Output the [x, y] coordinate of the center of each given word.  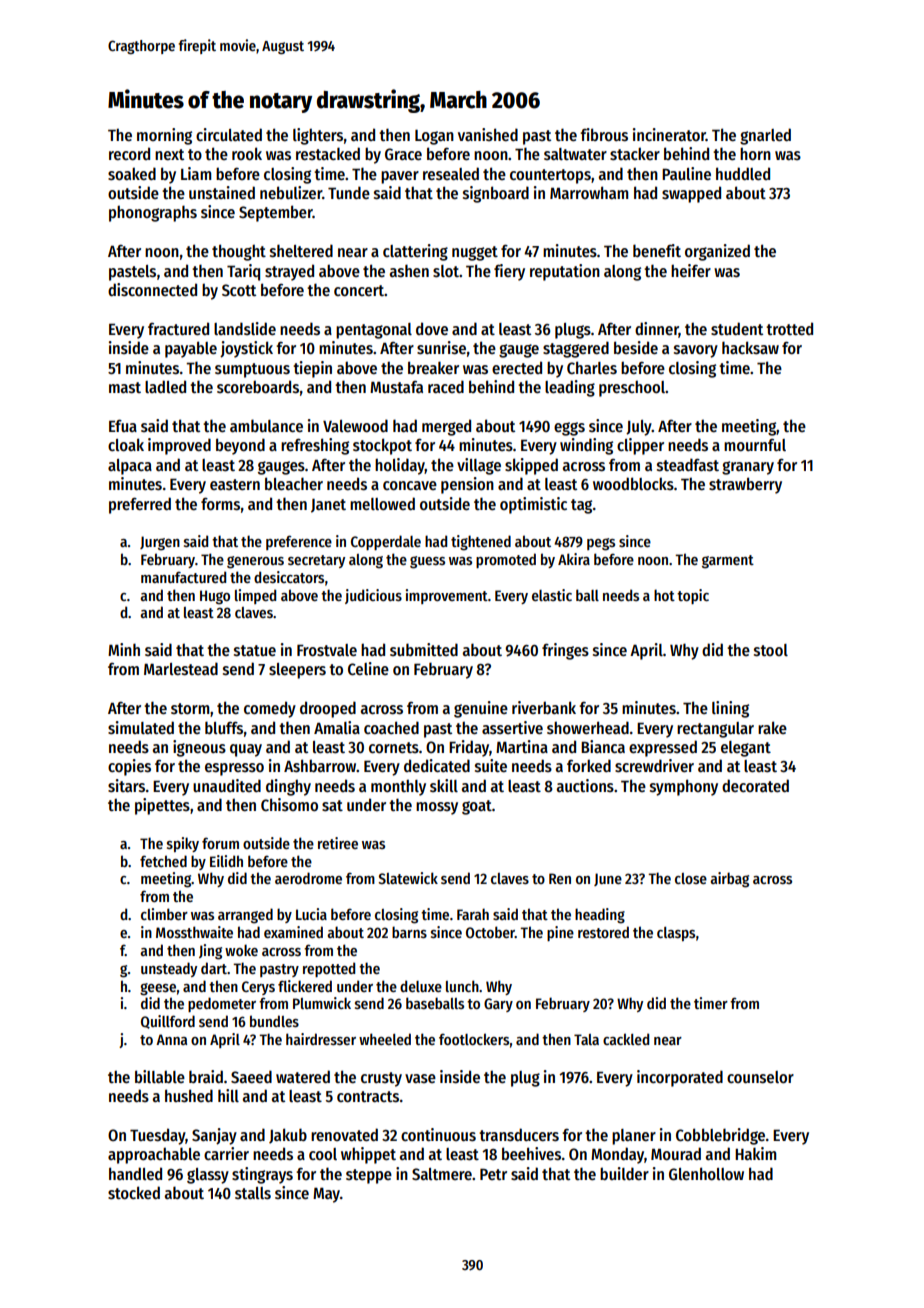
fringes [565, 651]
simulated [141, 728]
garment [728, 562]
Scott [239, 290]
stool [771, 650]
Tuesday [158, 1136]
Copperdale [386, 542]
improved [179, 446]
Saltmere [442, 1174]
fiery [509, 272]
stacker [635, 154]
